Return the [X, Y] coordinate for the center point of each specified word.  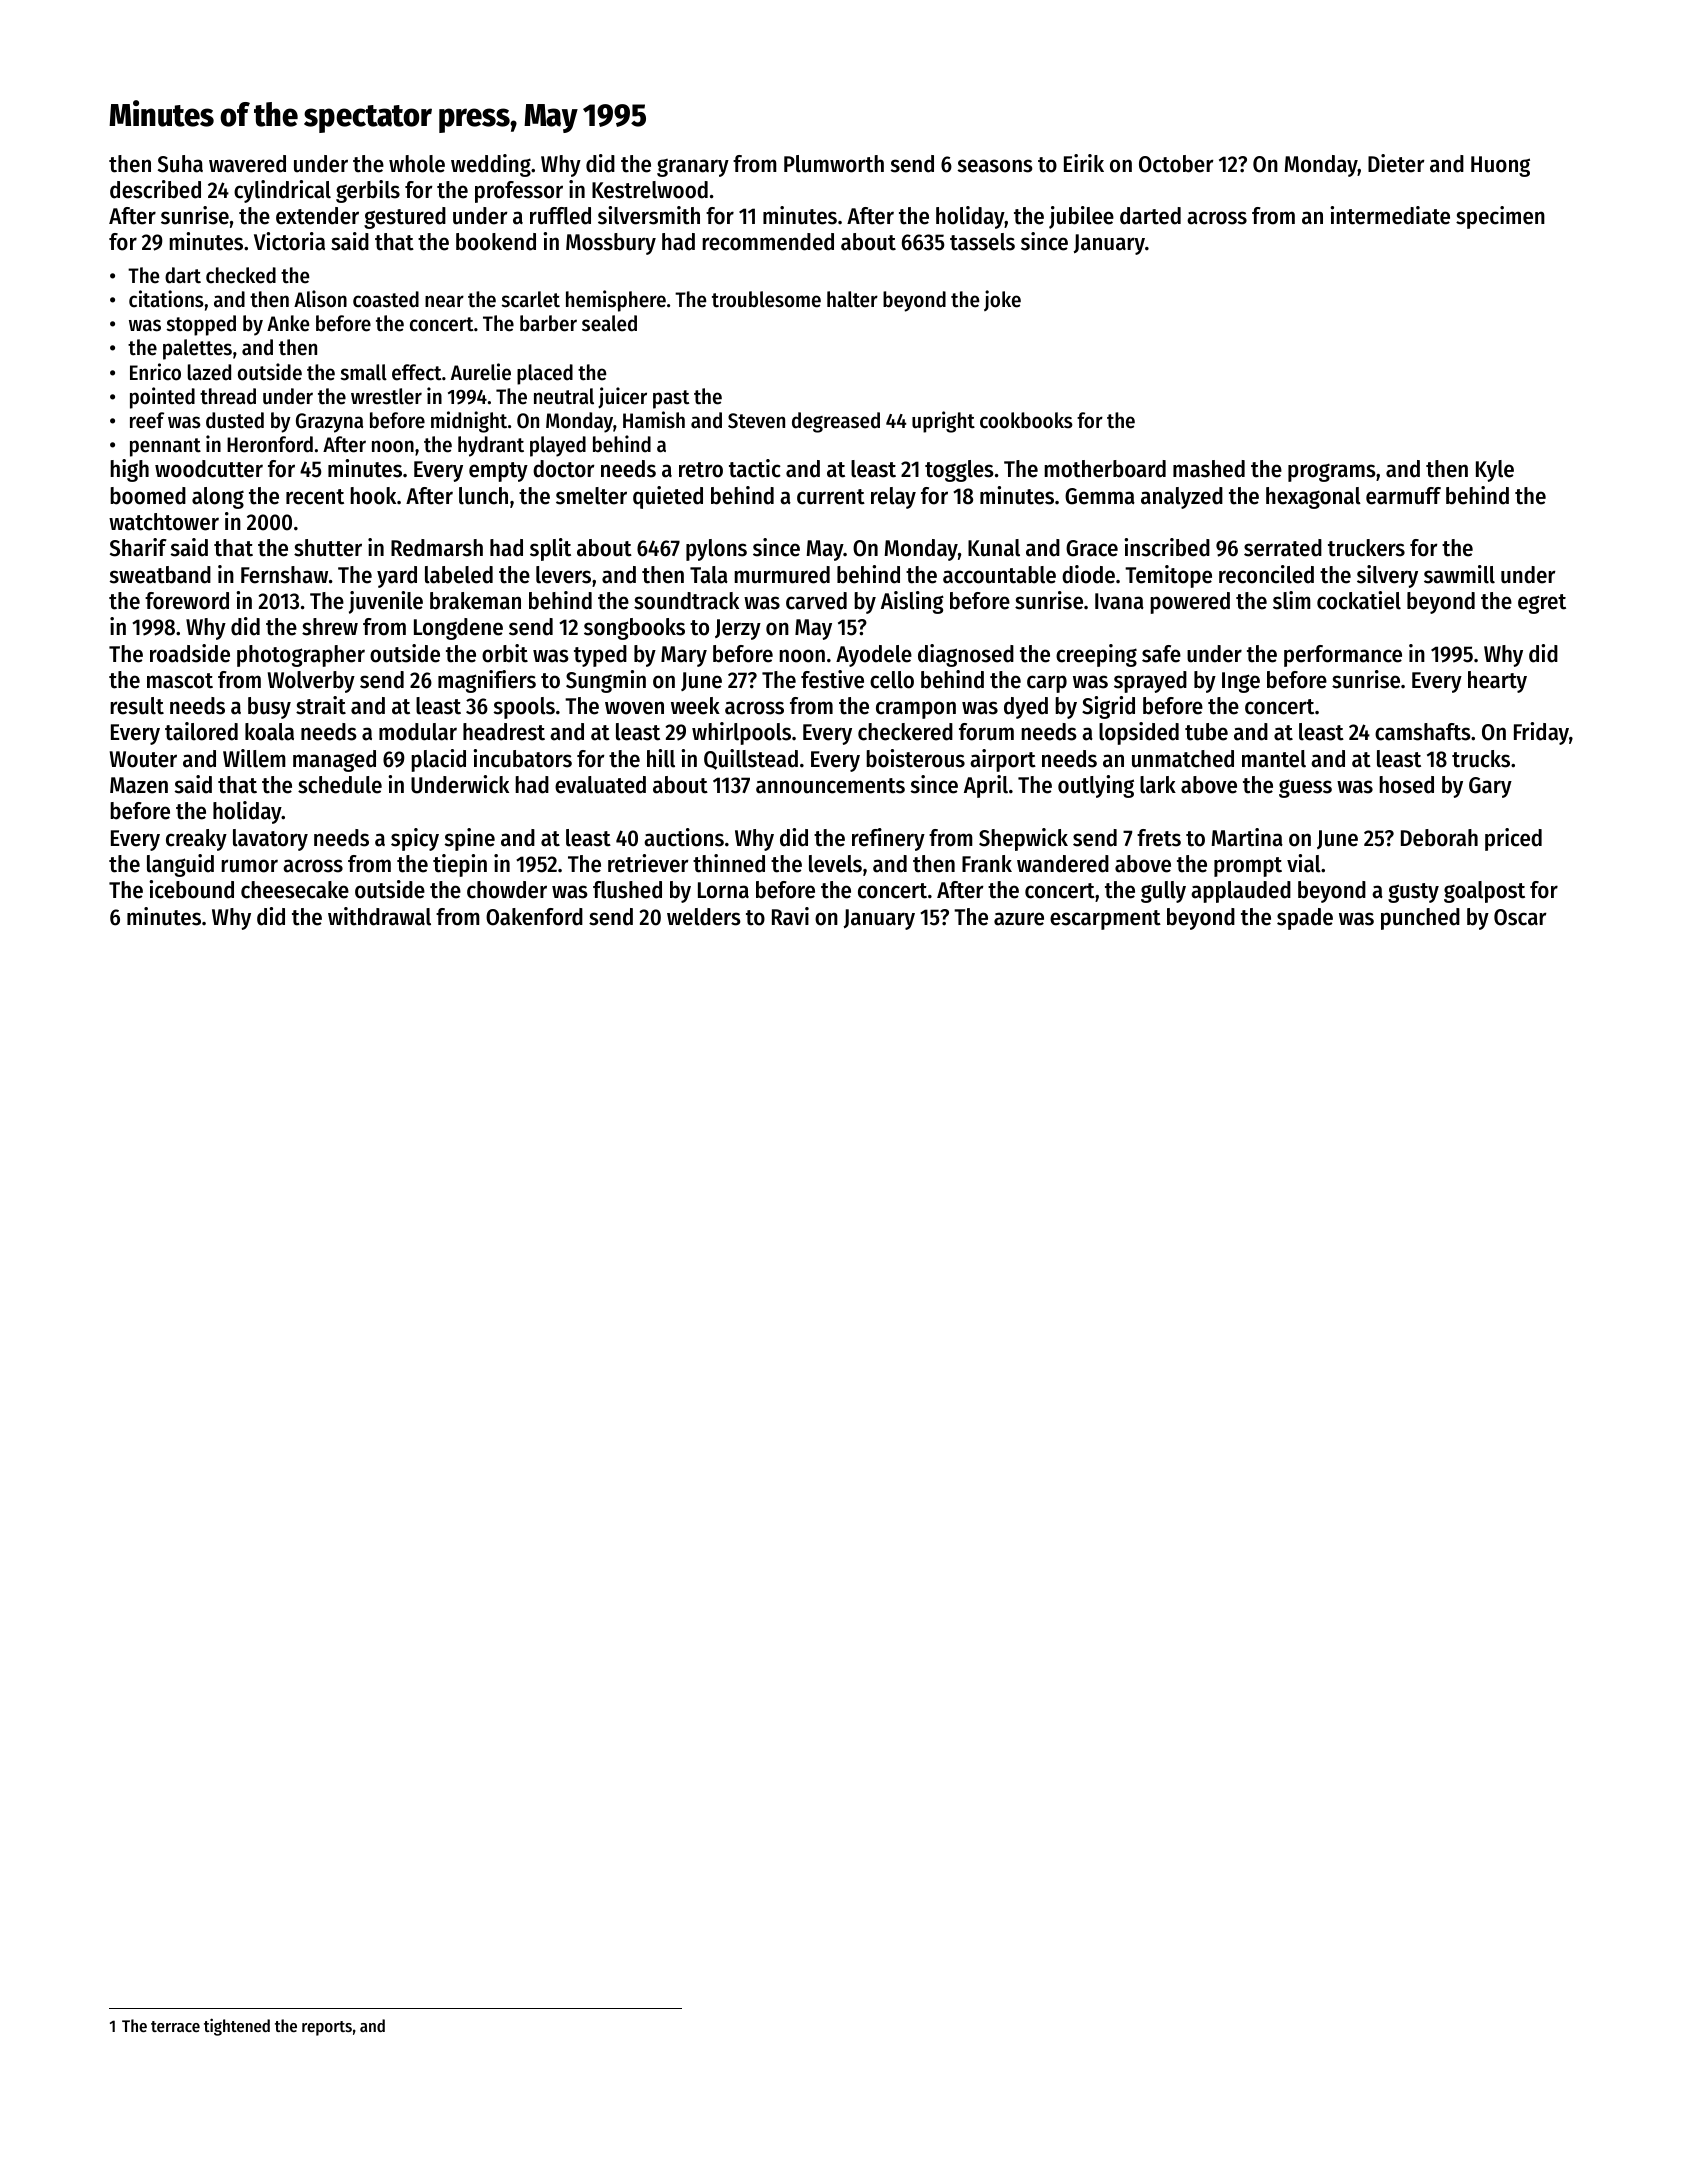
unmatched [1183, 759]
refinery [888, 839]
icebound [191, 889]
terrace [175, 2026]
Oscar [1520, 917]
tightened [237, 2027]
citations [166, 299]
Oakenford [534, 917]
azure [1019, 919]
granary [693, 168]
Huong [1500, 166]
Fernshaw [284, 575]
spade [1305, 919]
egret [1542, 604]
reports [327, 2028]
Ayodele [874, 656]
